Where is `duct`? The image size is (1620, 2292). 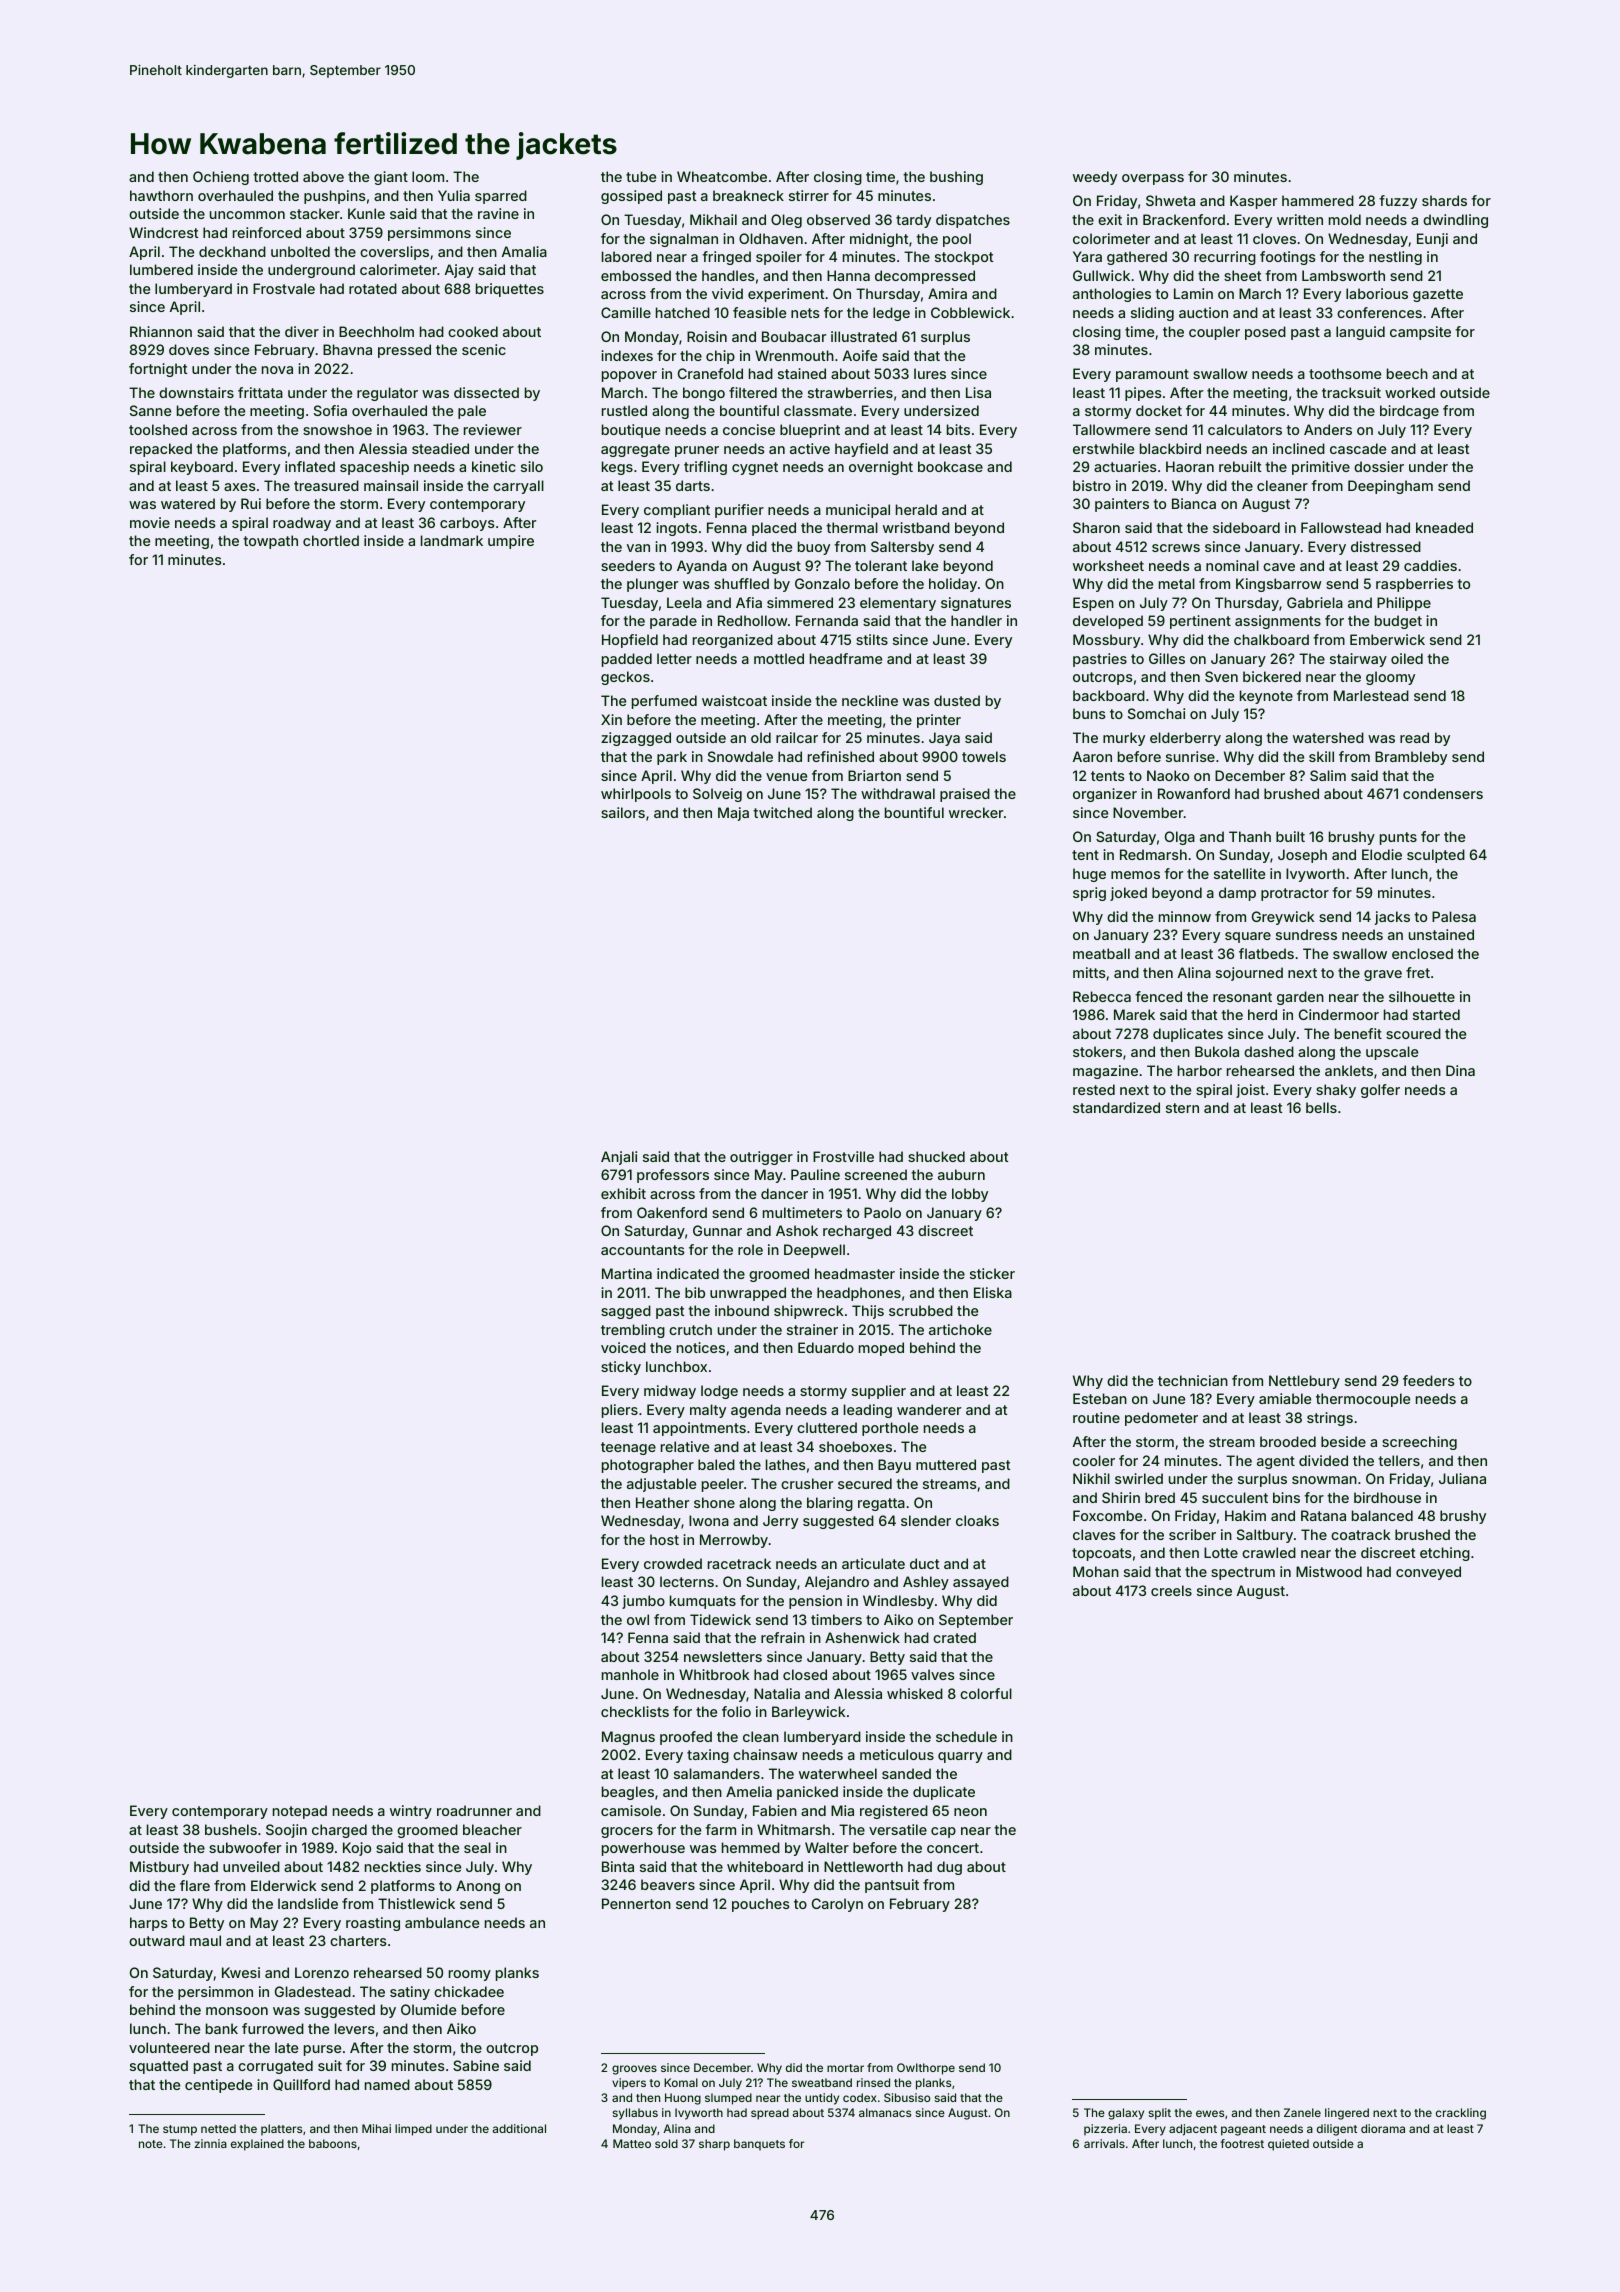
duct is located at coordinates (924, 1563).
